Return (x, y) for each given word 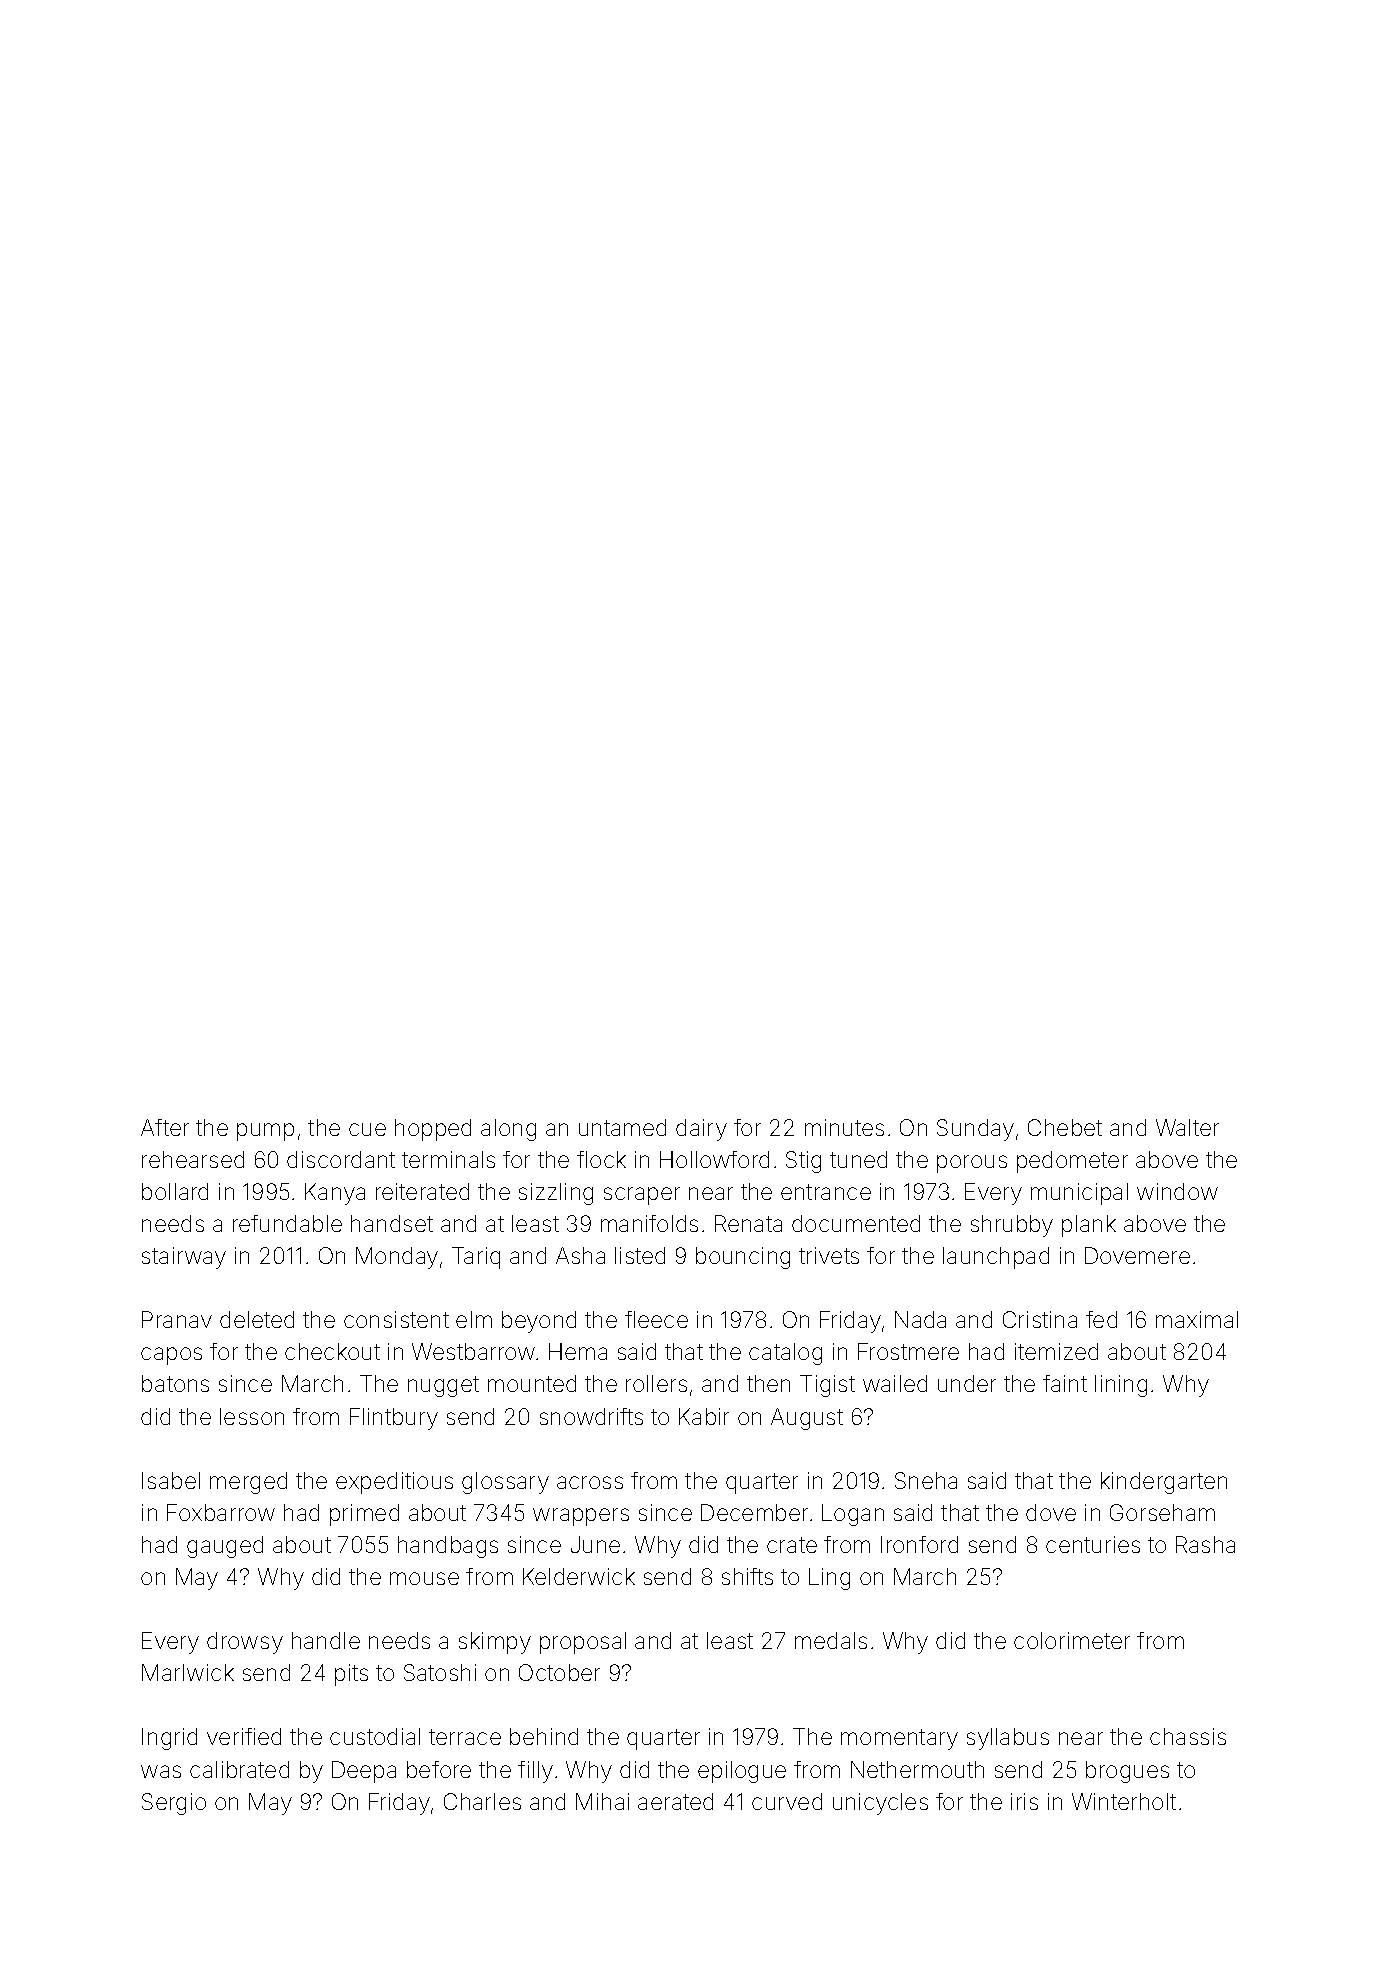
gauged (225, 1547)
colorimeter (1072, 1640)
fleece (656, 1319)
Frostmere (908, 1351)
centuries (1093, 1544)
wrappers (581, 1517)
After (165, 1127)
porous (972, 1164)
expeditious (394, 1483)
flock (601, 1159)
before (439, 1769)
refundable (287, 1223)
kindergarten (1164, 1483)
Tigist (827, 1386)
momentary (899, 1739)
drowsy (245, 1643)
